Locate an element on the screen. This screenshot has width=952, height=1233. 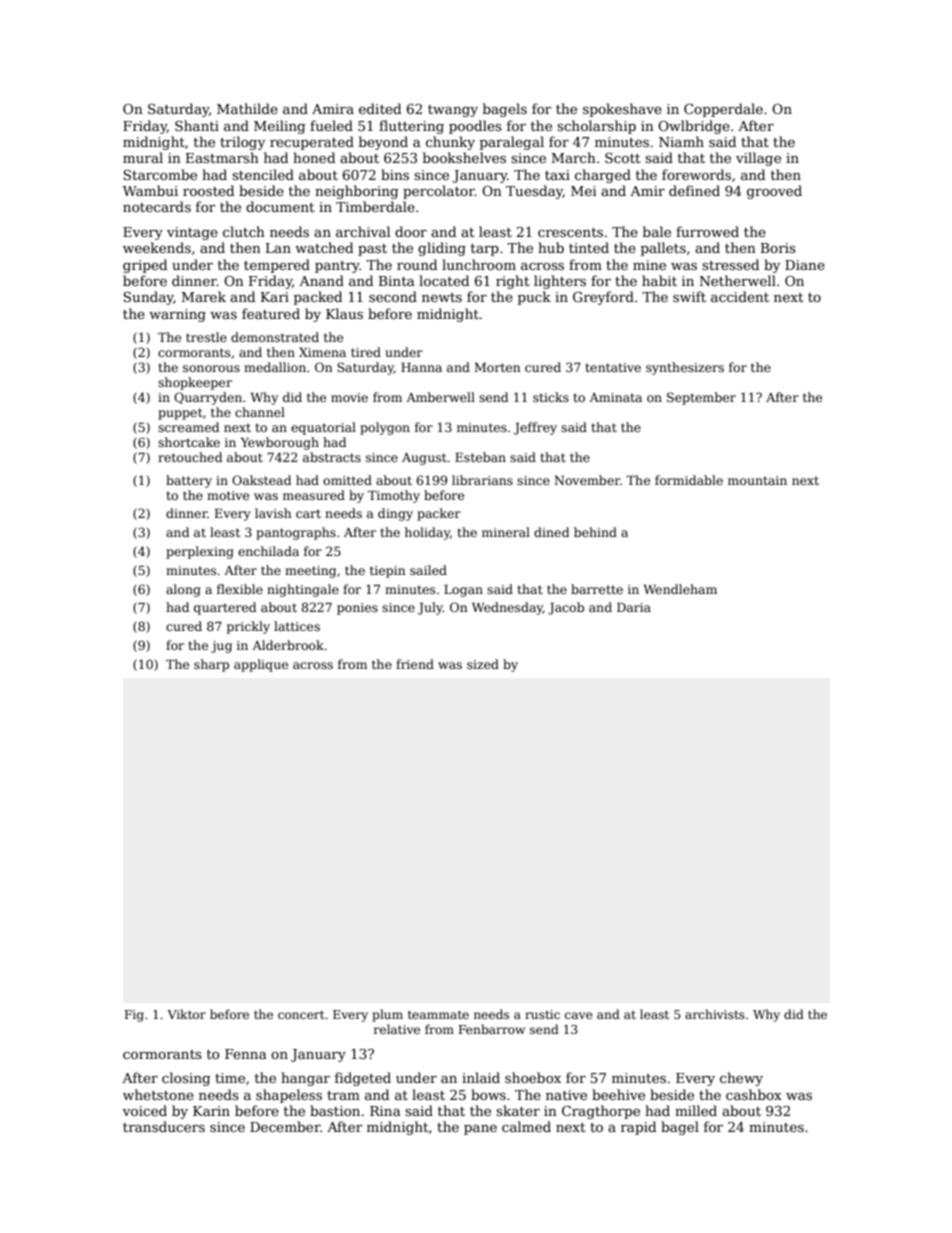
transducers is located at coordinates (164, 1126).
